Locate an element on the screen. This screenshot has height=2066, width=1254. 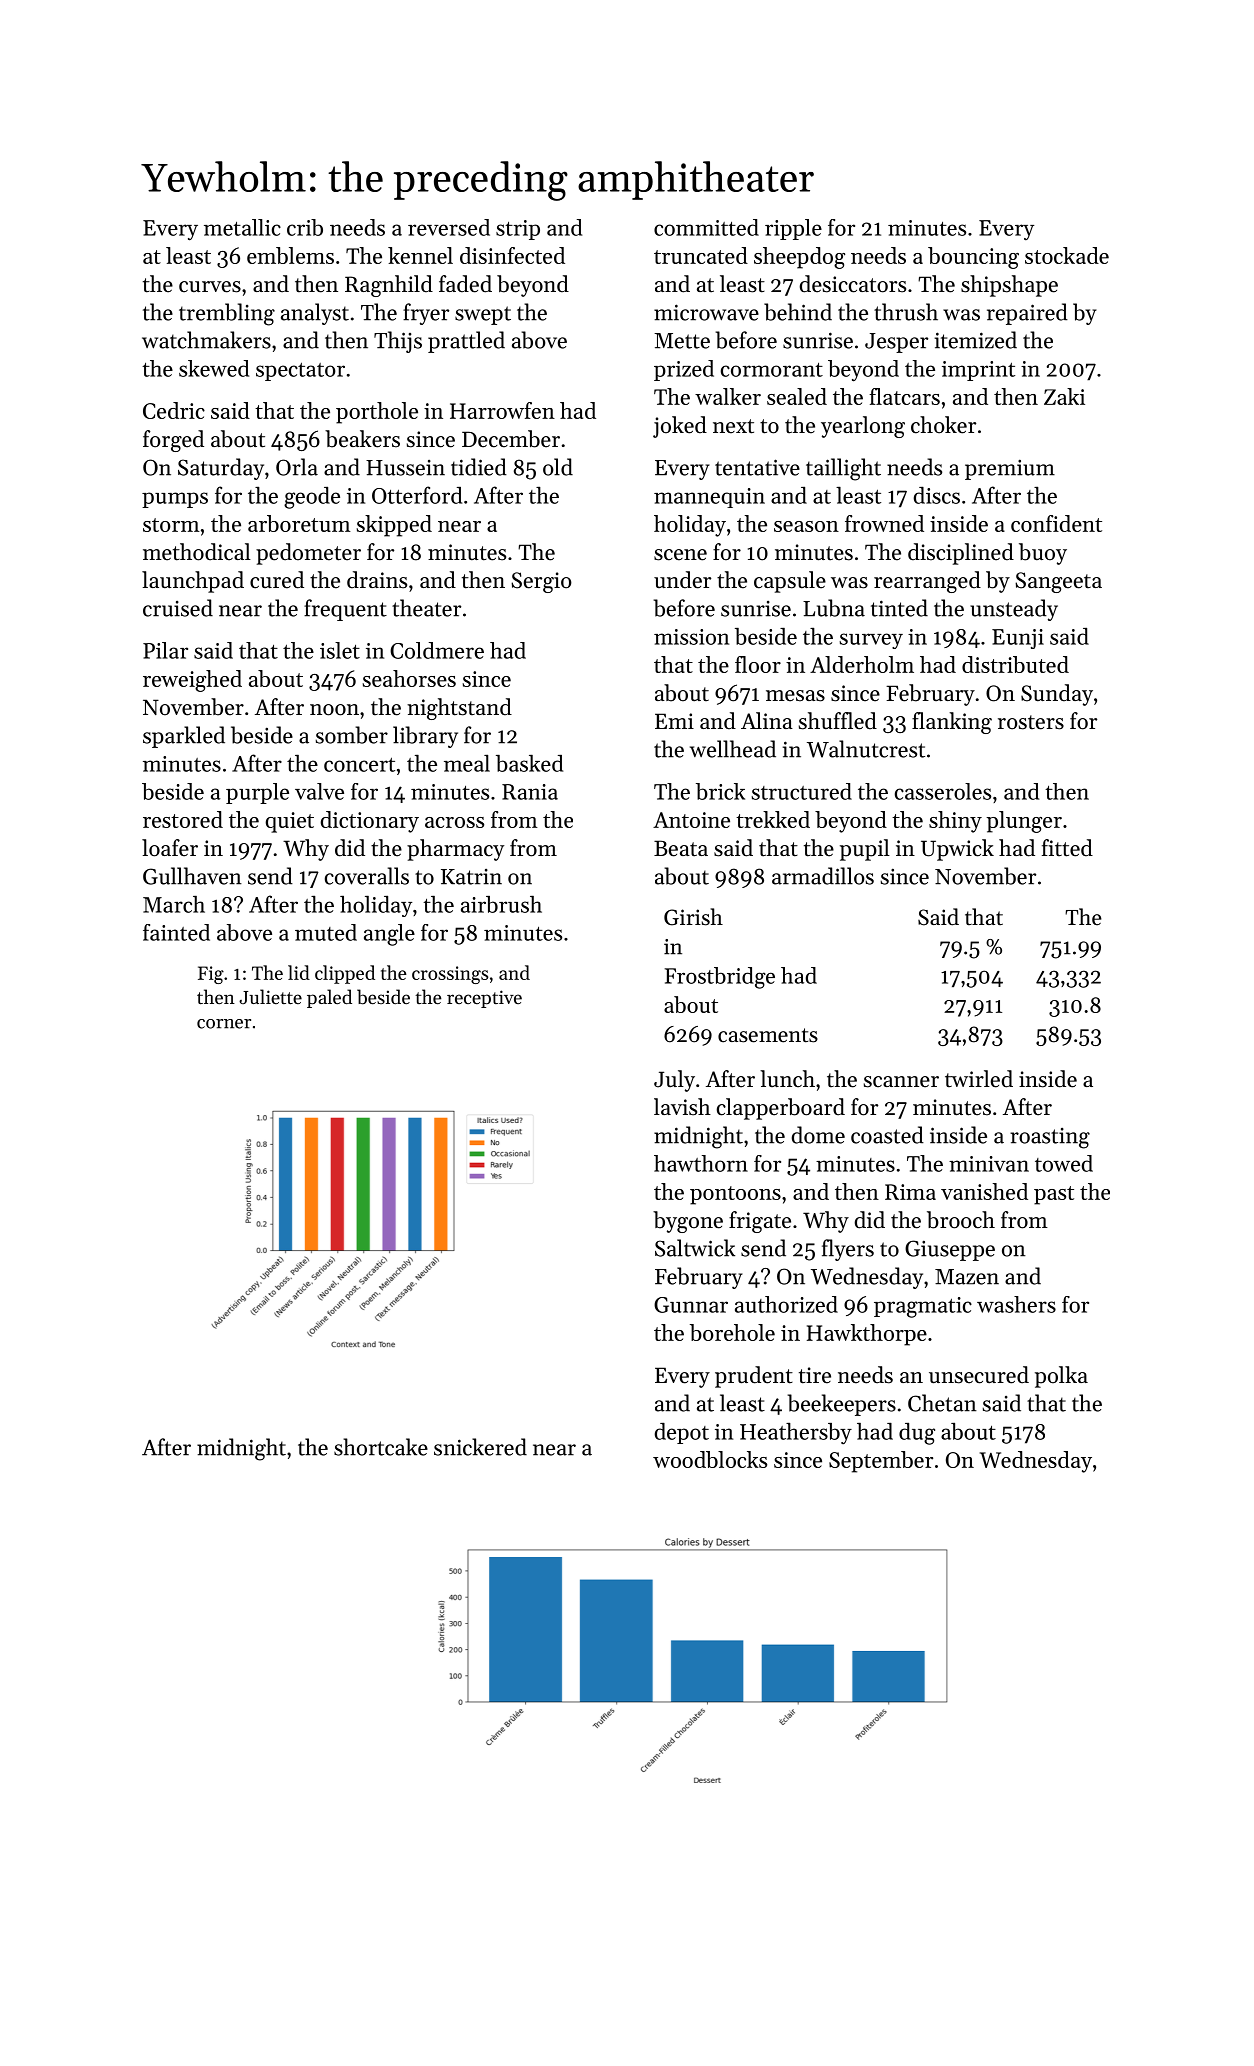
bygone is located at coordinates (688, 1222).
